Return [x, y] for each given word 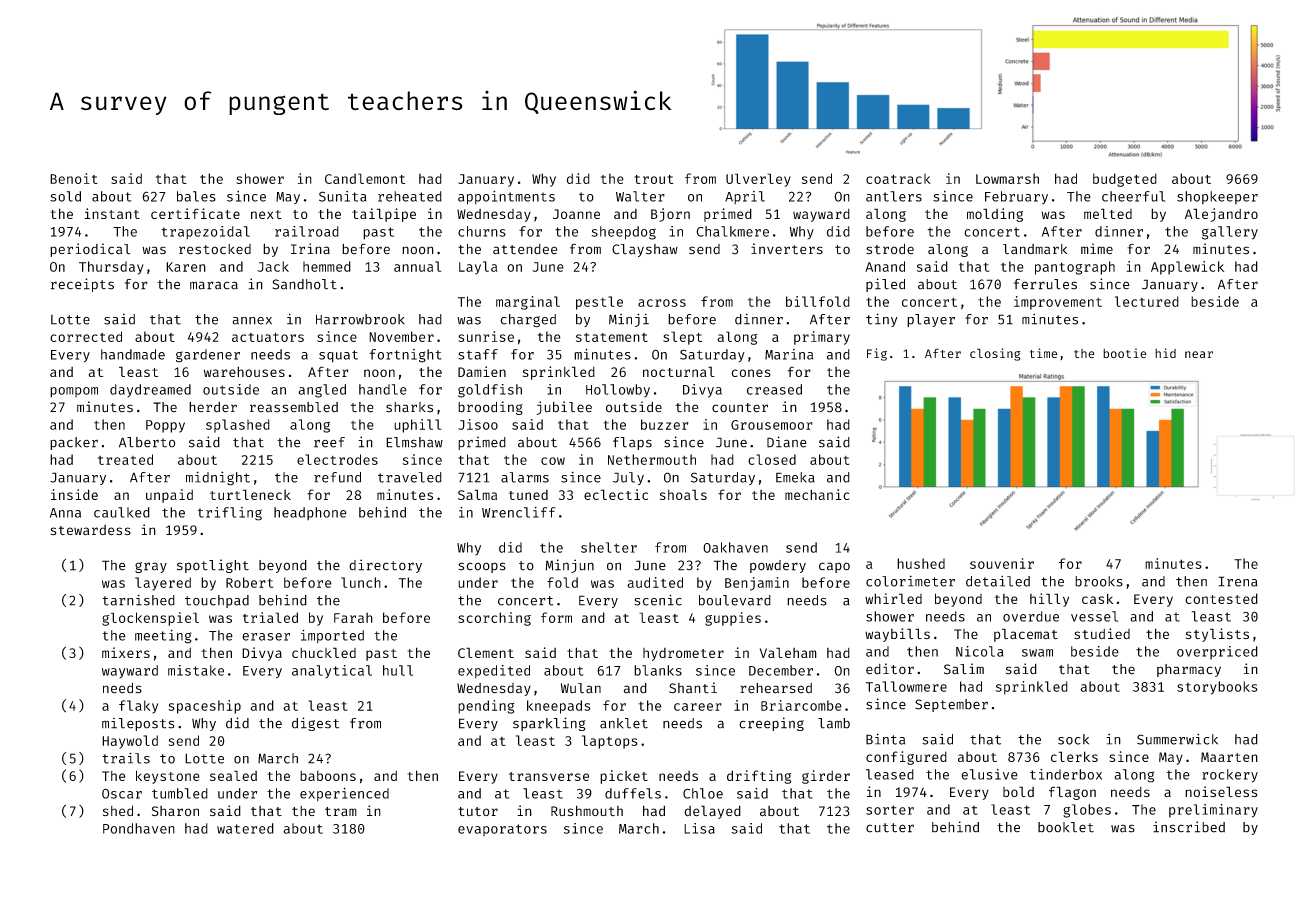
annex [252, 321]
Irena [1238, 581]
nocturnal [679, 371]
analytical [332, 671]
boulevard [735, 600]
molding [995, 215]
